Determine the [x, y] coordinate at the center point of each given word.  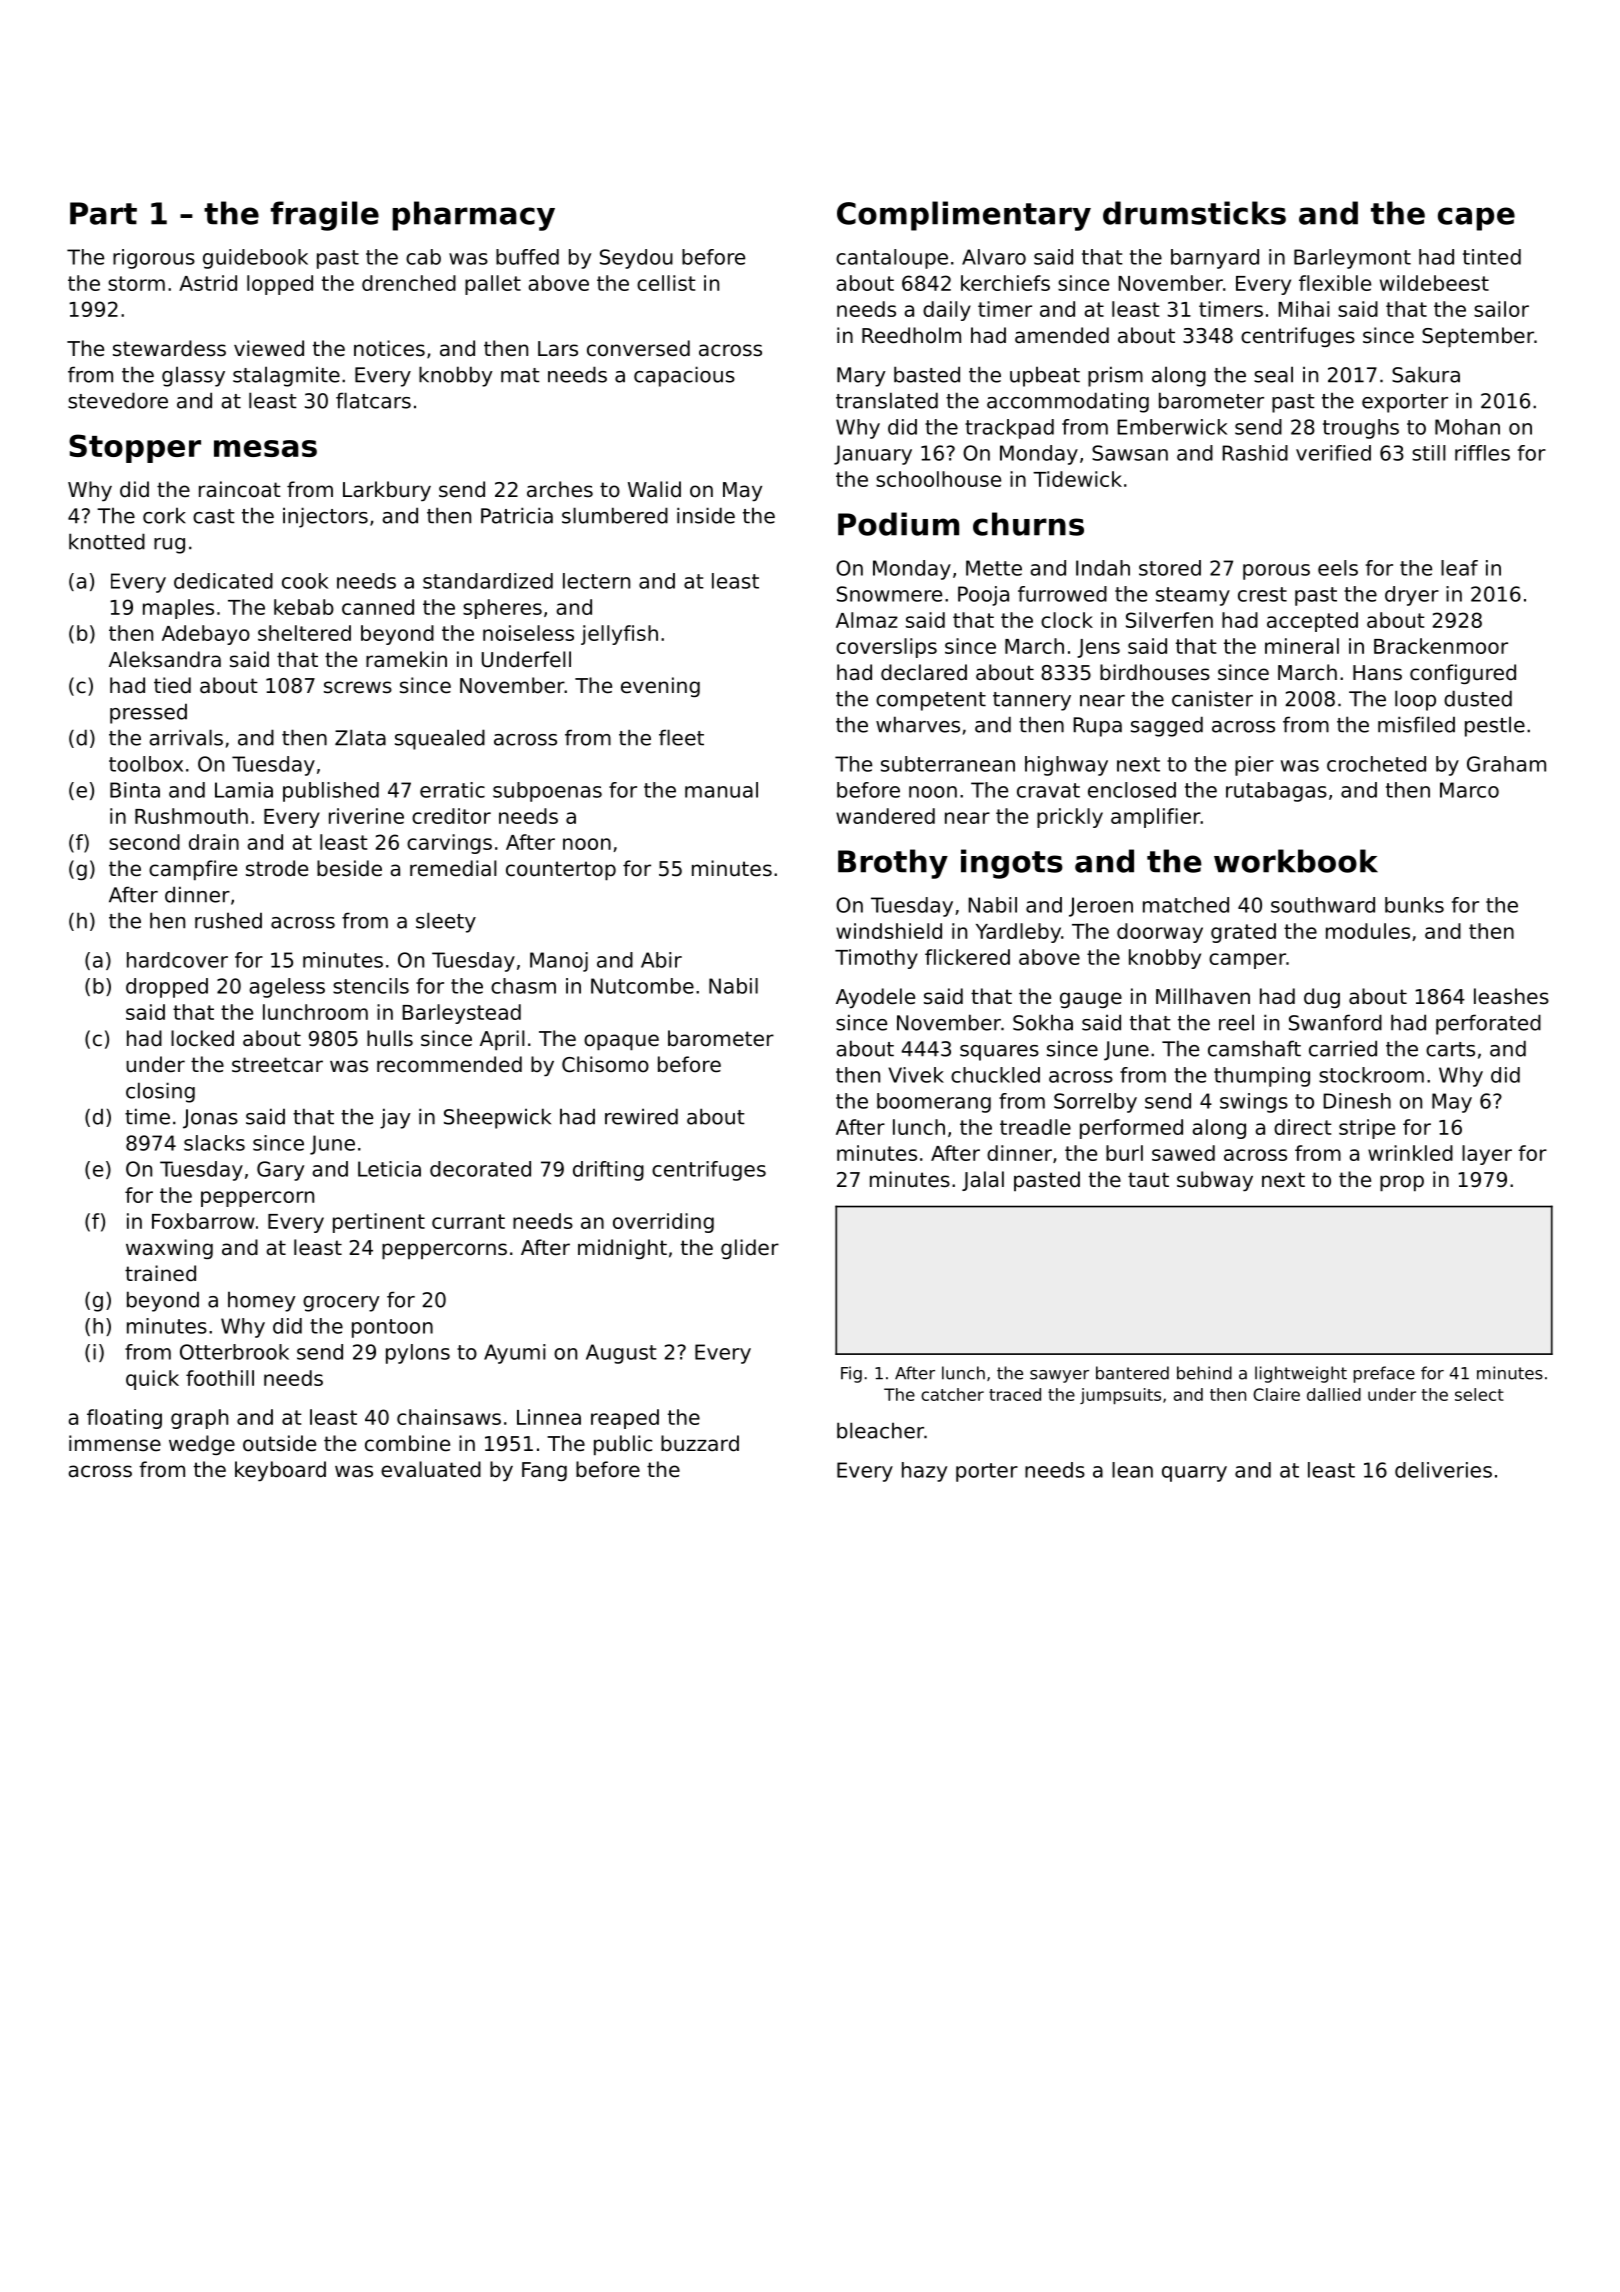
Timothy [876, 959]
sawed [1183, 1153]
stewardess [169, 348]
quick [152, 1380]
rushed [228, 920]
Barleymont [1352, 259]
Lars [558, 349]
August [621, 1354]
